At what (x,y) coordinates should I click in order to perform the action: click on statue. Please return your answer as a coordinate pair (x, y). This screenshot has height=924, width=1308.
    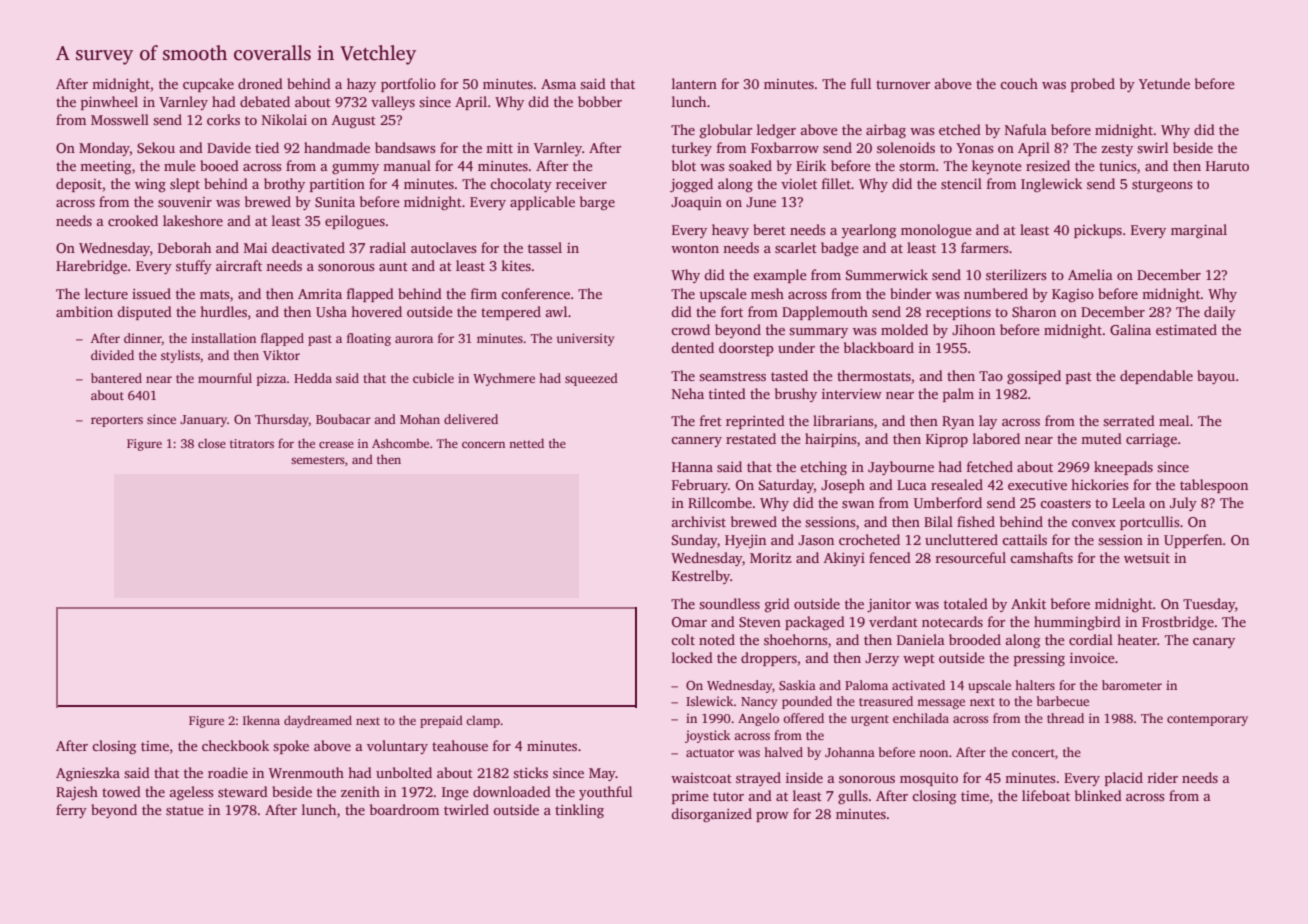
    Looking at the image, I should click on (185, 810).
